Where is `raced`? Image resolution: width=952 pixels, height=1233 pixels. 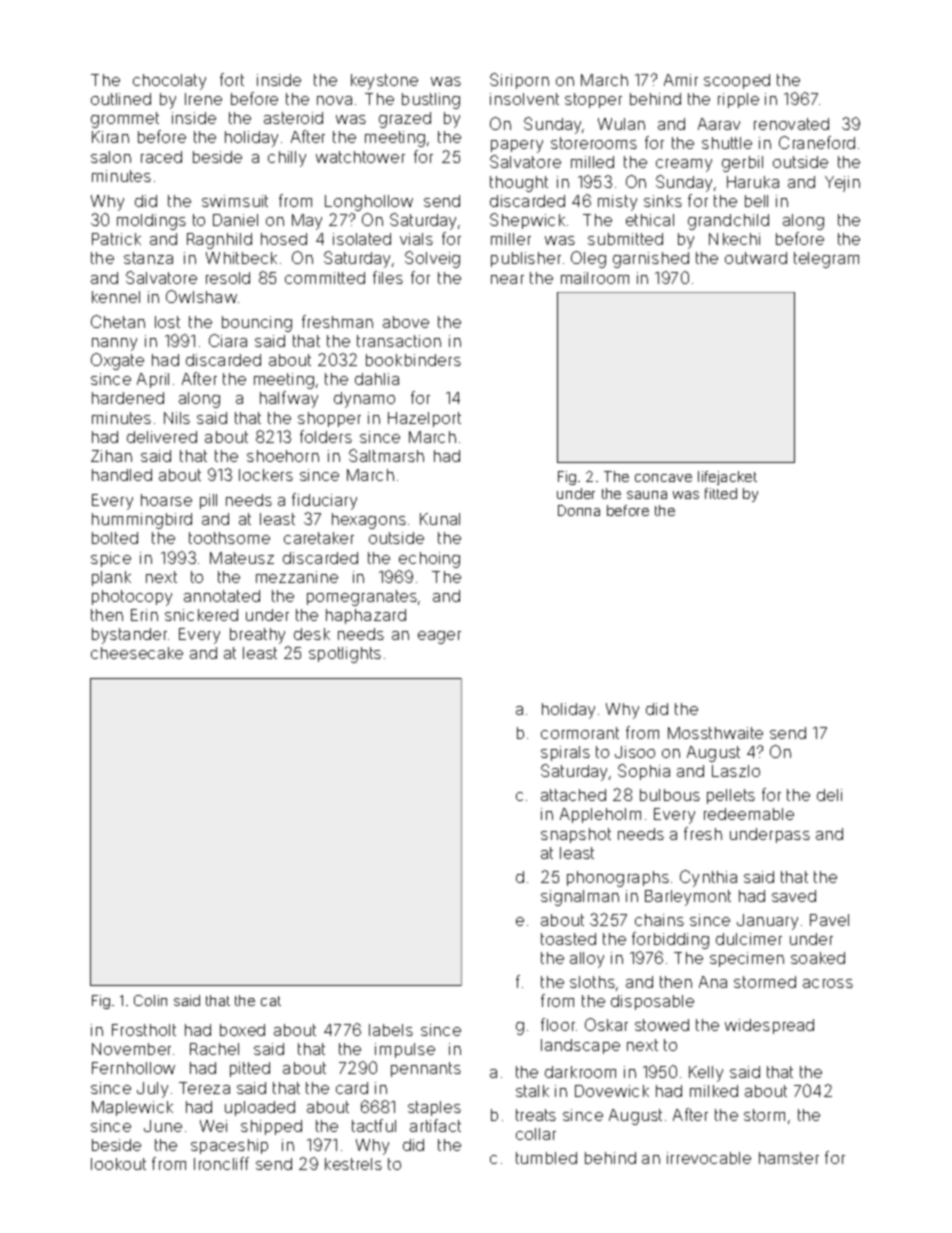
raced is located at coordinates (161, 157).
